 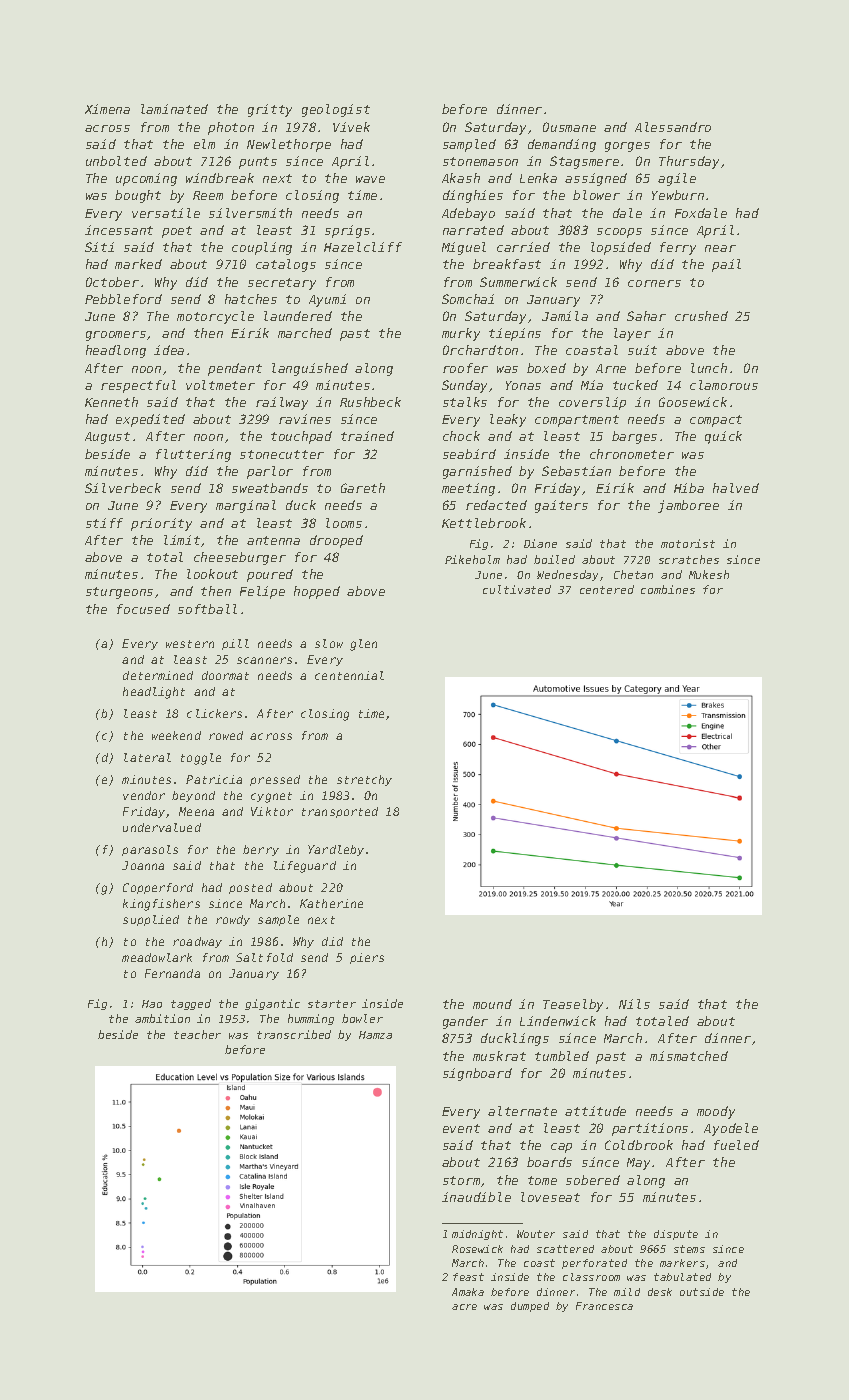 I want to click on ambition, so click(x=162, y=1018).
